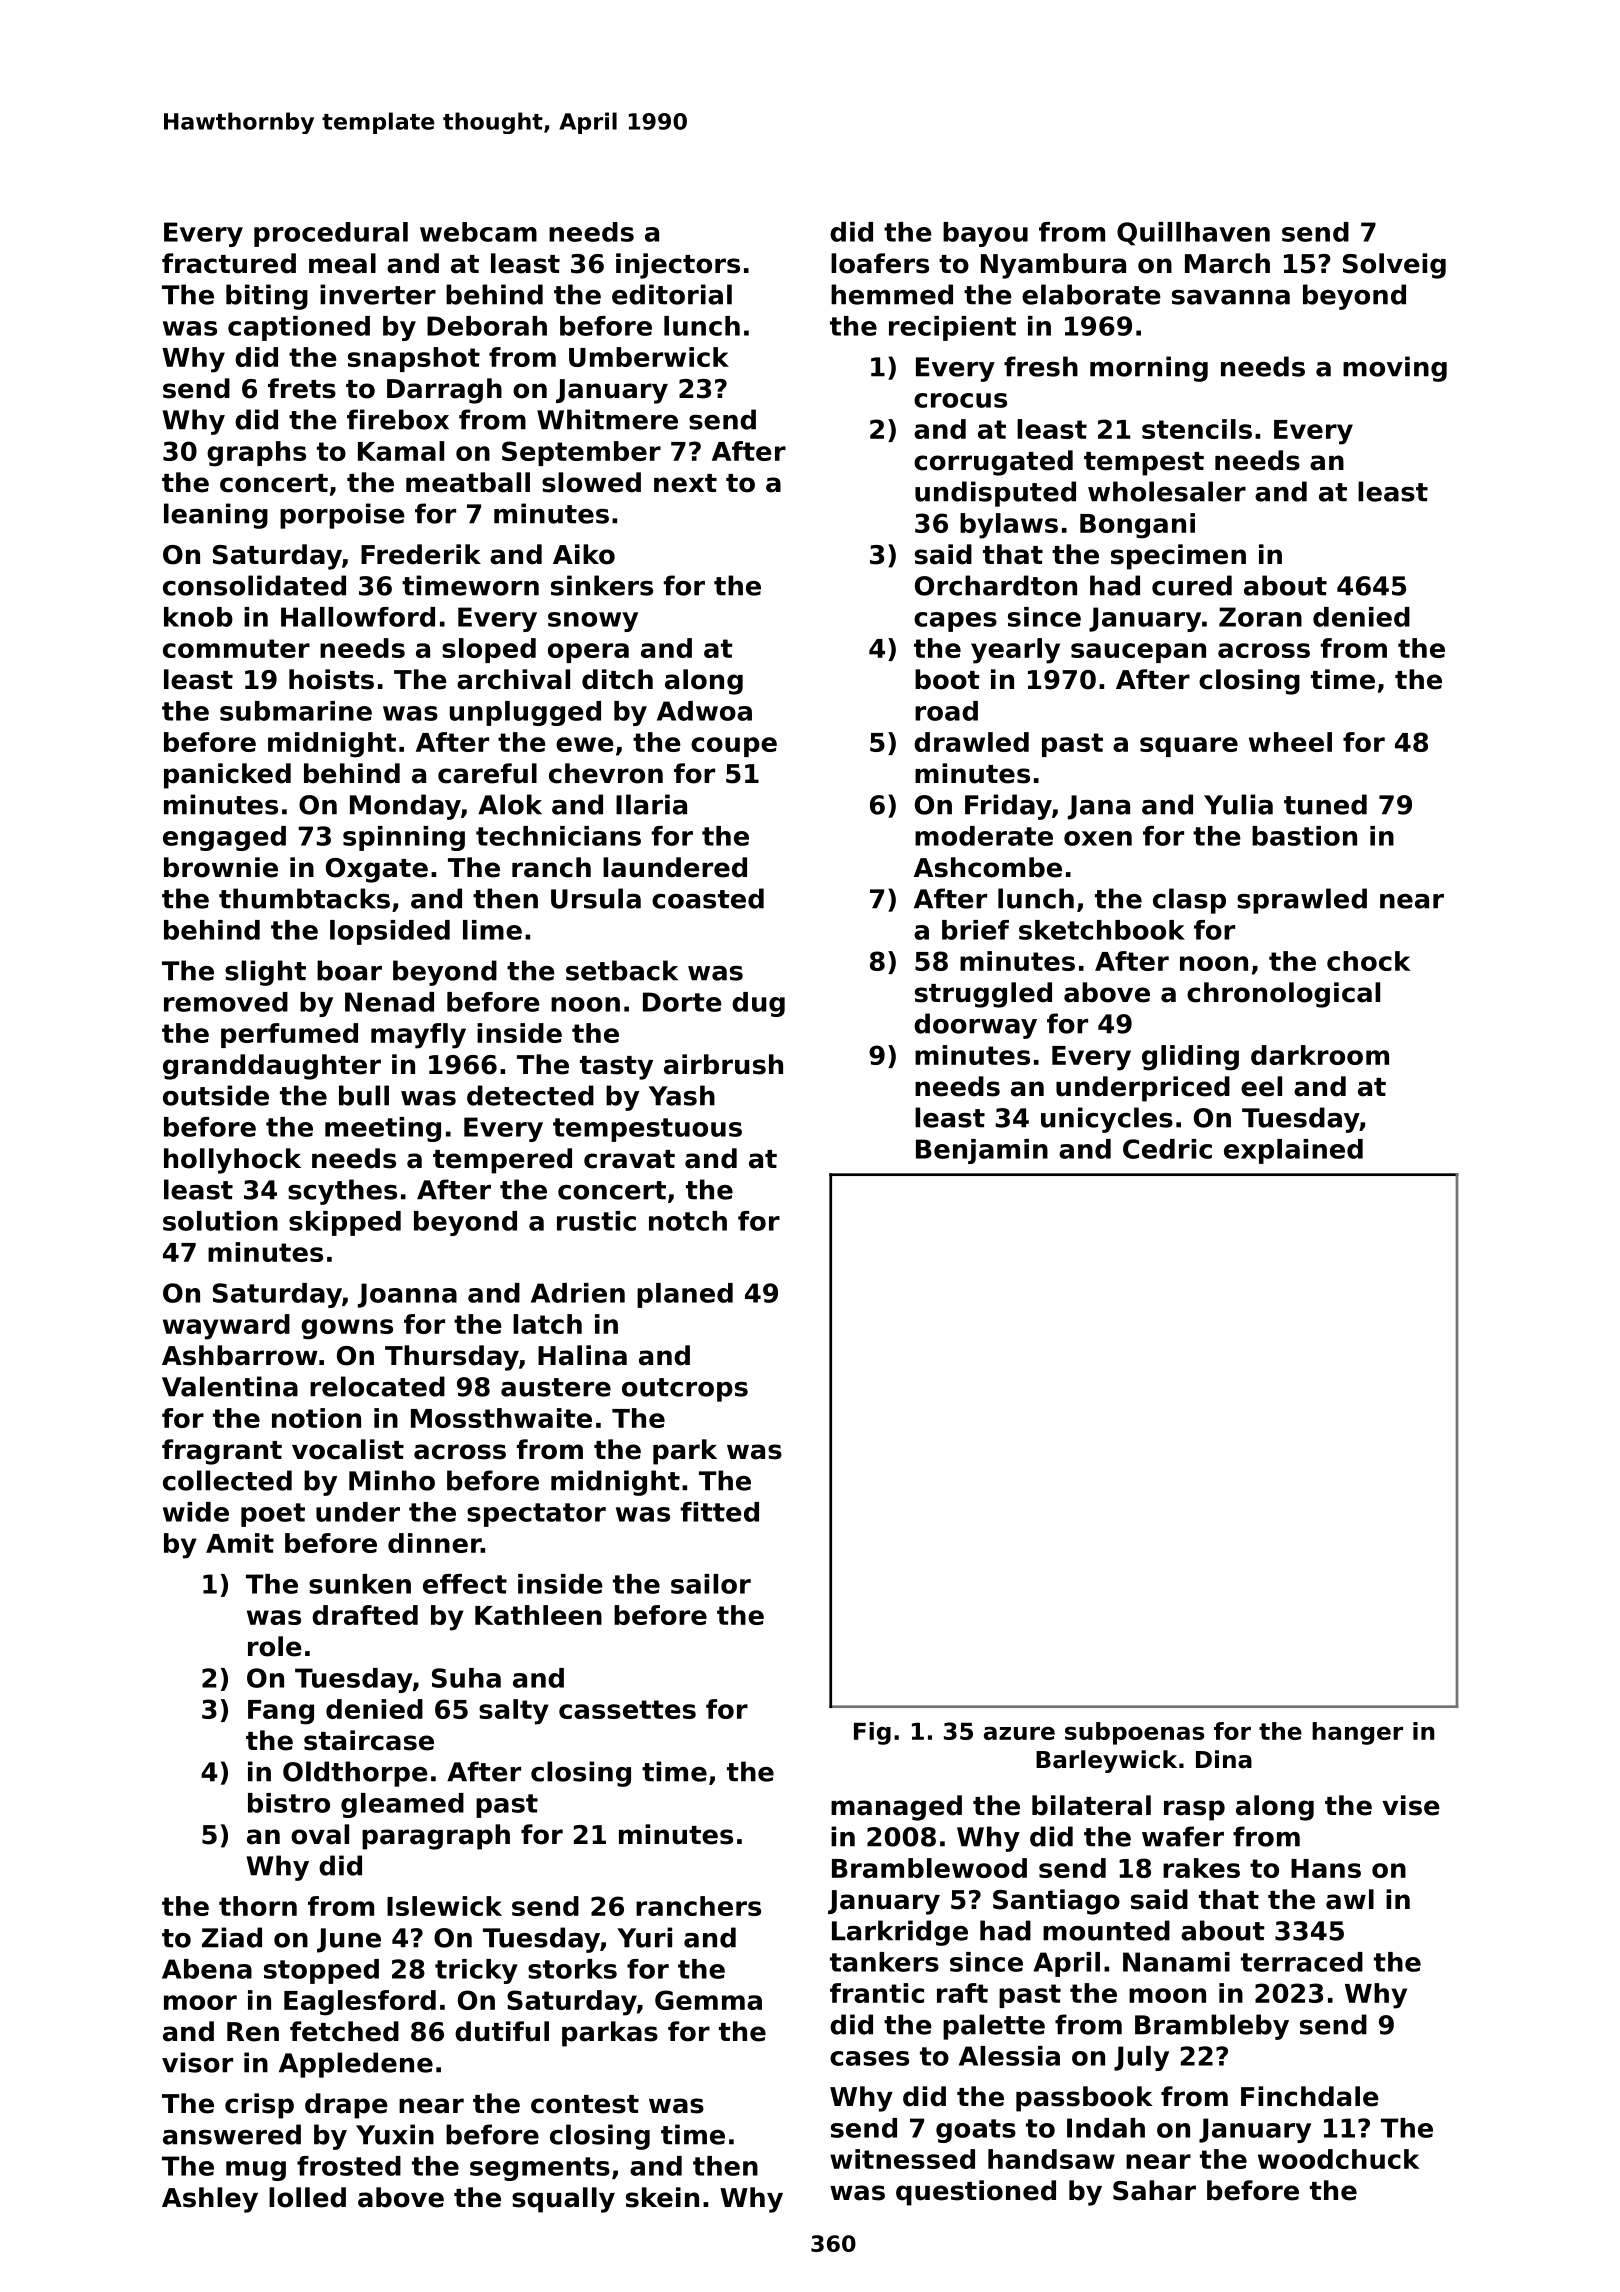 The image size is (1620, 2292). What do you see at coordinates (331, 679) in the image?
I see `hoists` at bounding box center [331, 679].
